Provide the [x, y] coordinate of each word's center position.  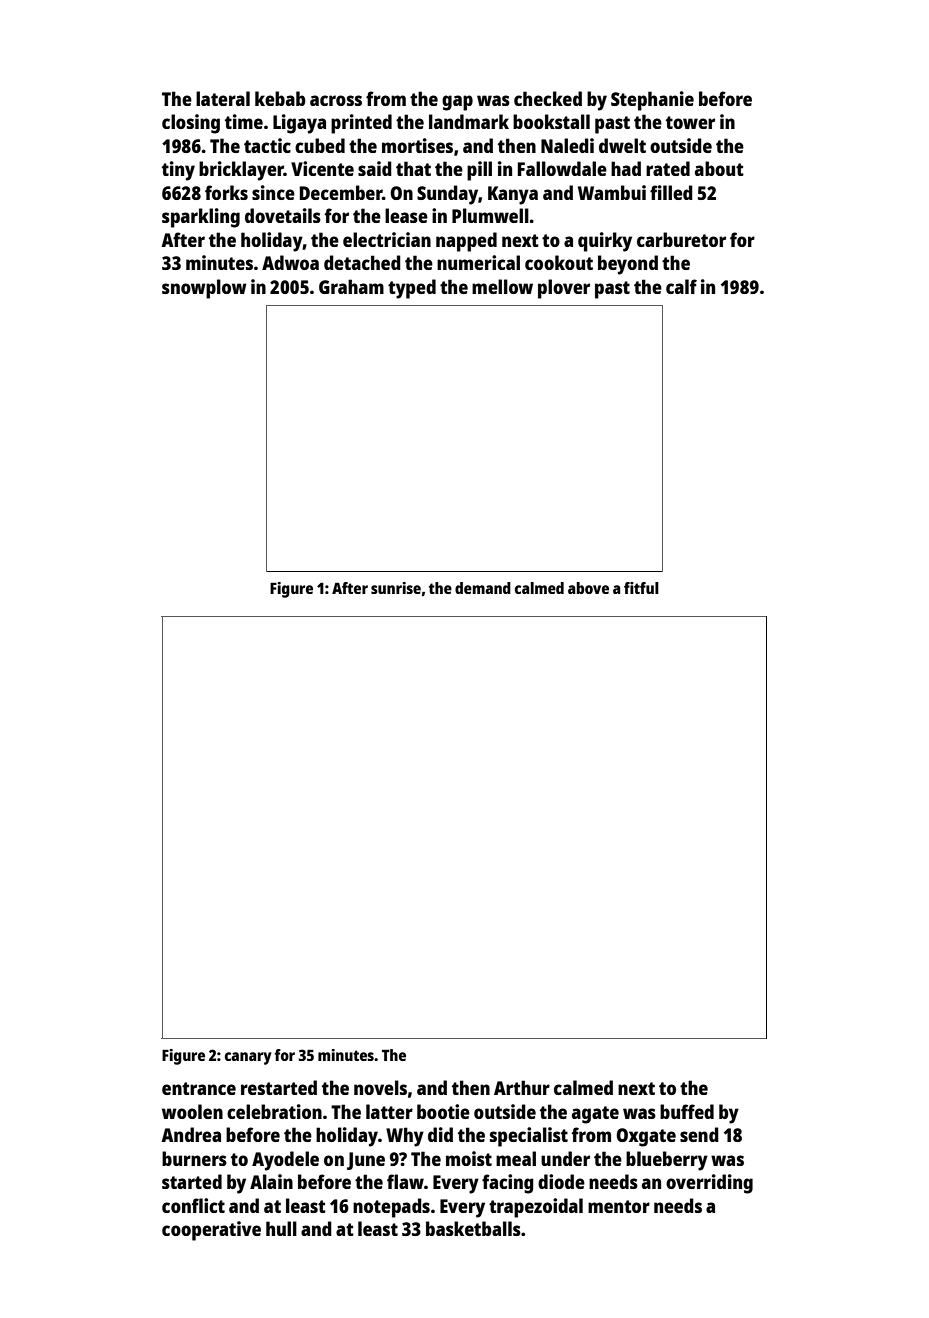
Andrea [191, 1134]
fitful [641, 588]
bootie [443, 1111]
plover [564, 289]
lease [406, 215]
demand [483, 588]
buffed [687, 1111]
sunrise [396, 588]
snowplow [204, 289]
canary [248, 1058]
